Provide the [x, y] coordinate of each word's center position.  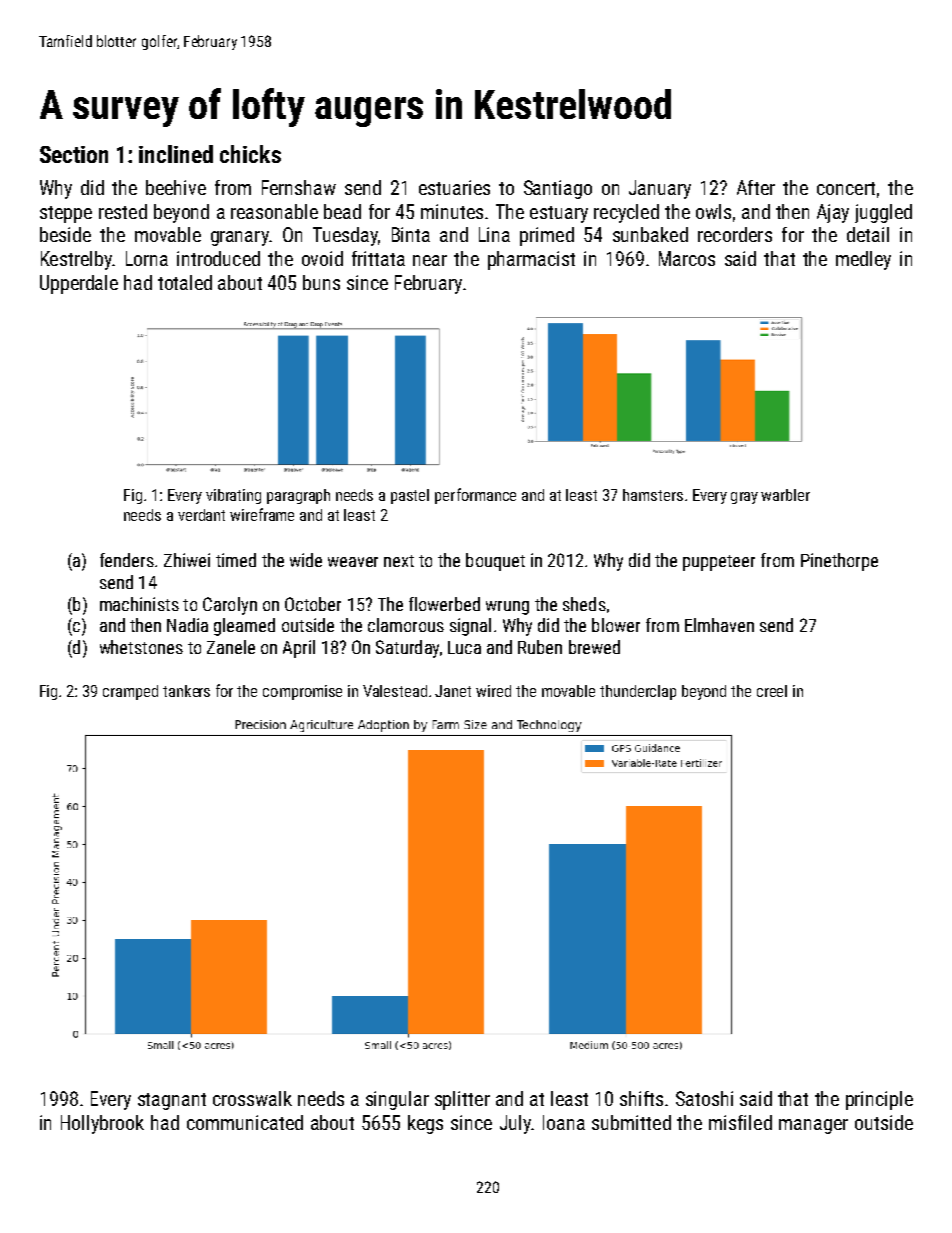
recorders [735, 234]
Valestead [395, 691]
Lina [494, 234]
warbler [785, 495]
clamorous [406, 625]
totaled [185, 282]
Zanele [231, 647]
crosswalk [252, 1098]
